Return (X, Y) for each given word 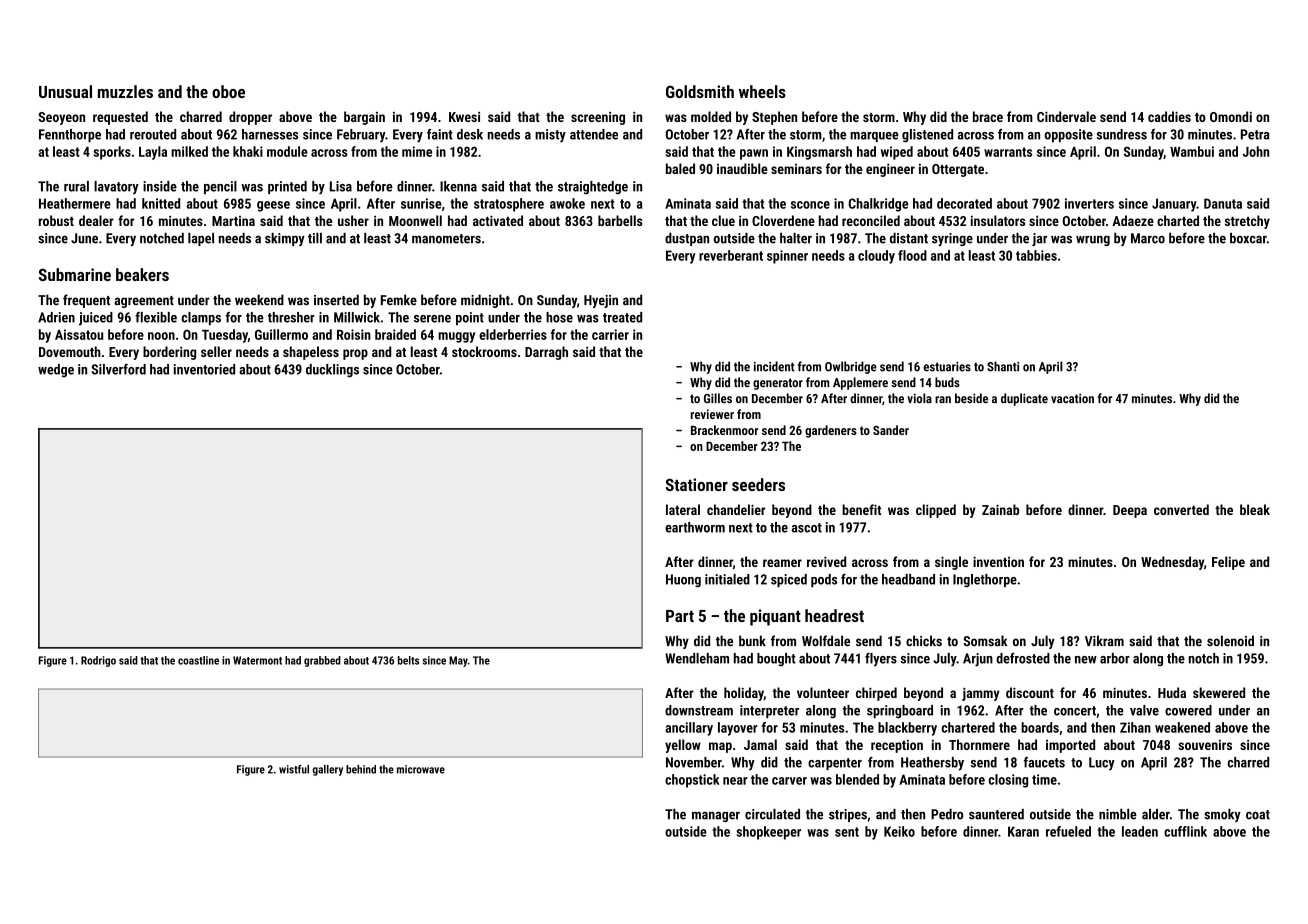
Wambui (1192, 151)
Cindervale (1066, 116)
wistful (294, 769)
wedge (56, 370)
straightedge (593, 188)
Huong (683, 581)
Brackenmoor (724, 430)
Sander (891, 430)
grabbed (322, 661)
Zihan (1135, 727)
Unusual (65, 91)
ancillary (689, 729)
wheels (762, 91)
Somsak (985, 640)
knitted (161, 203)
